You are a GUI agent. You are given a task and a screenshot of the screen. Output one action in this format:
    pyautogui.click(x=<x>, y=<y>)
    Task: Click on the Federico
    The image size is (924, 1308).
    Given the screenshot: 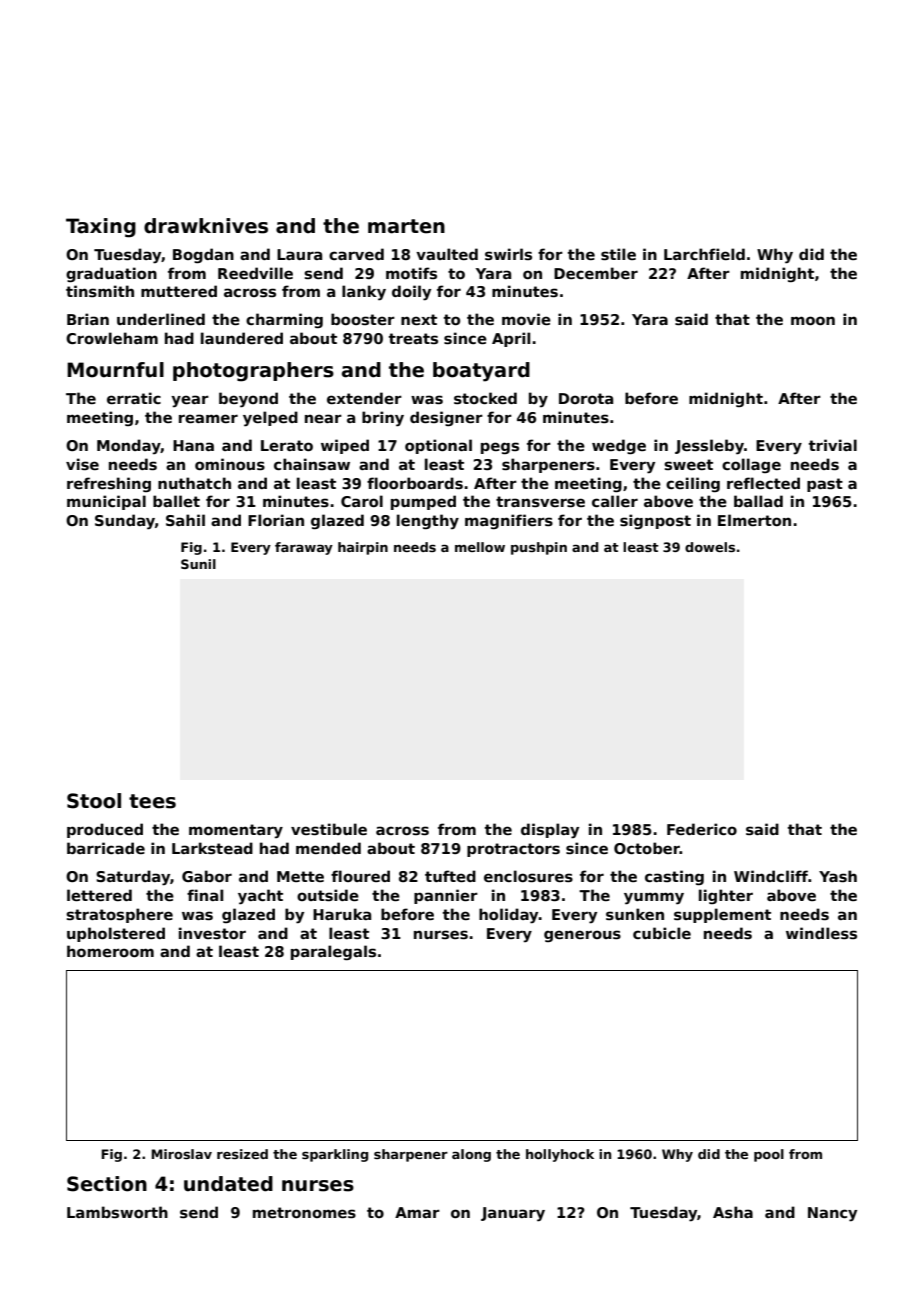 What is the action you would take?
    pyautogui.click(x=702, y=829)
